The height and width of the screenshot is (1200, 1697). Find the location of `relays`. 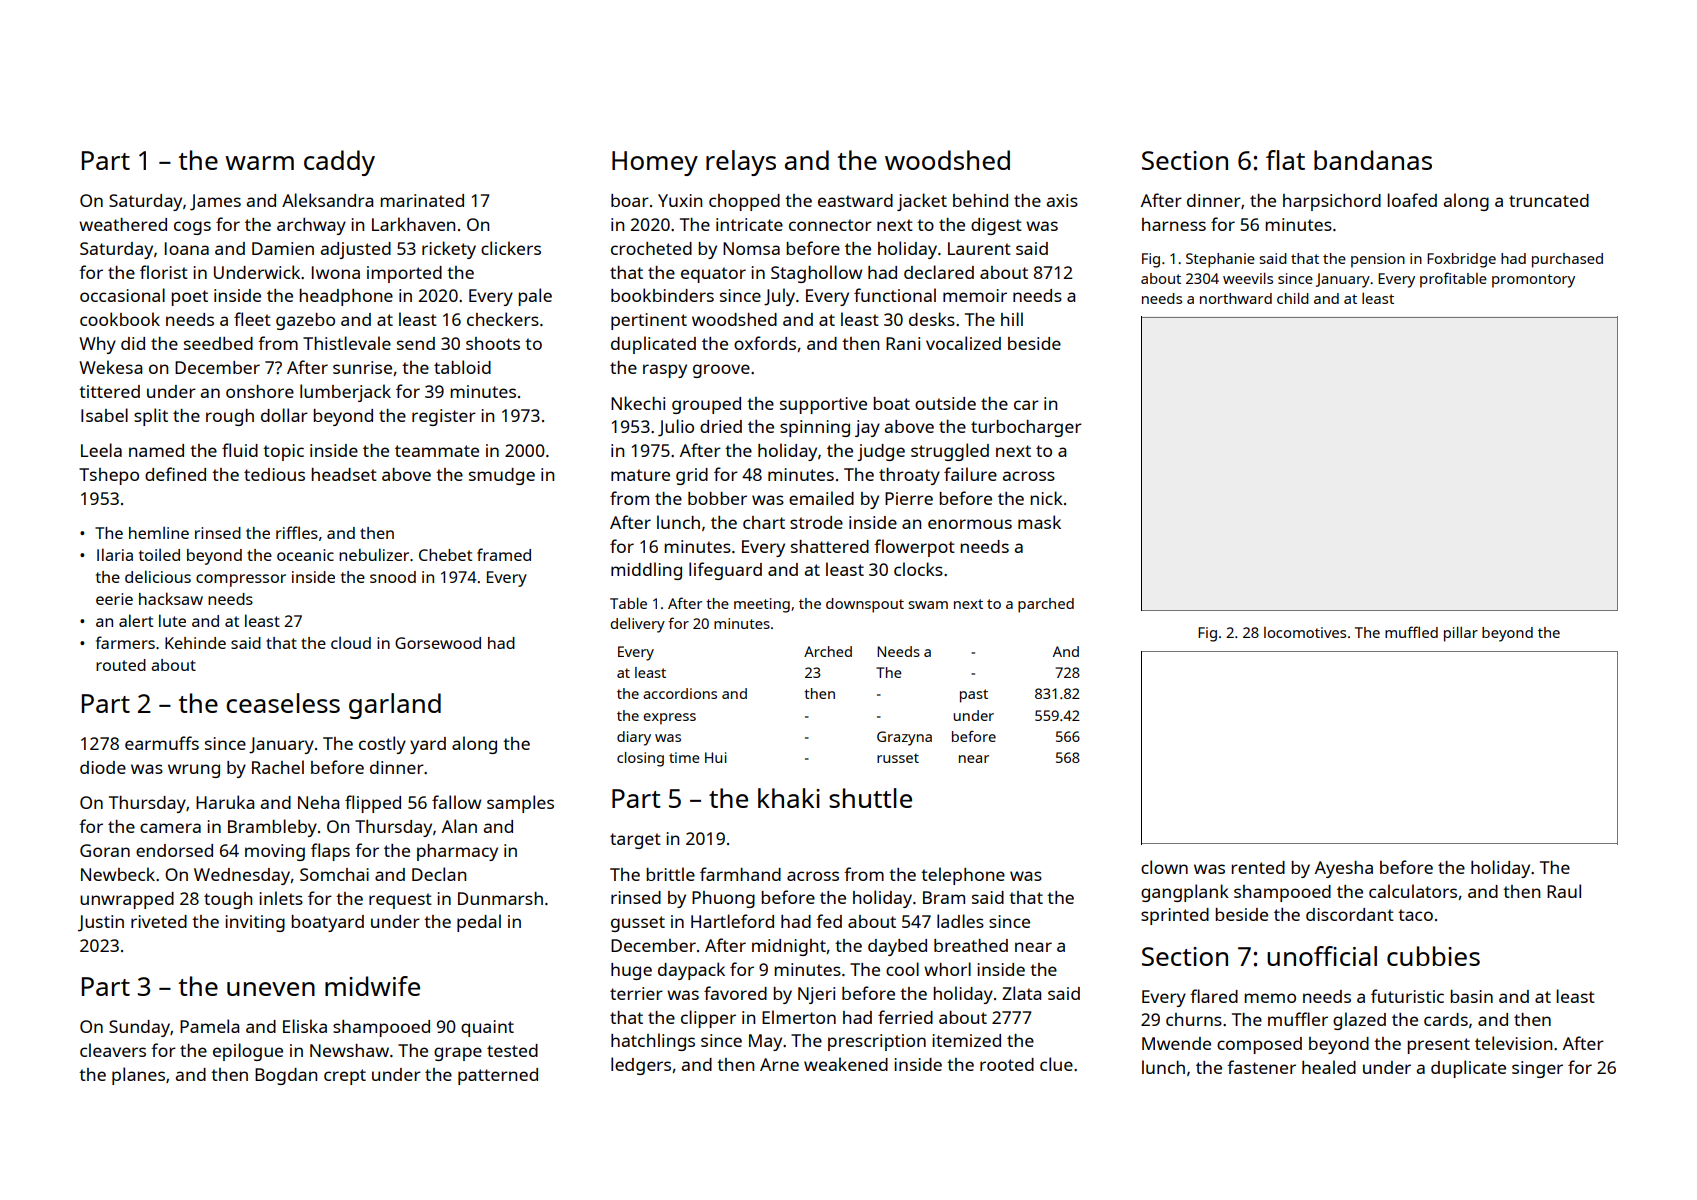

relays is located at coordinates (741, 163).
